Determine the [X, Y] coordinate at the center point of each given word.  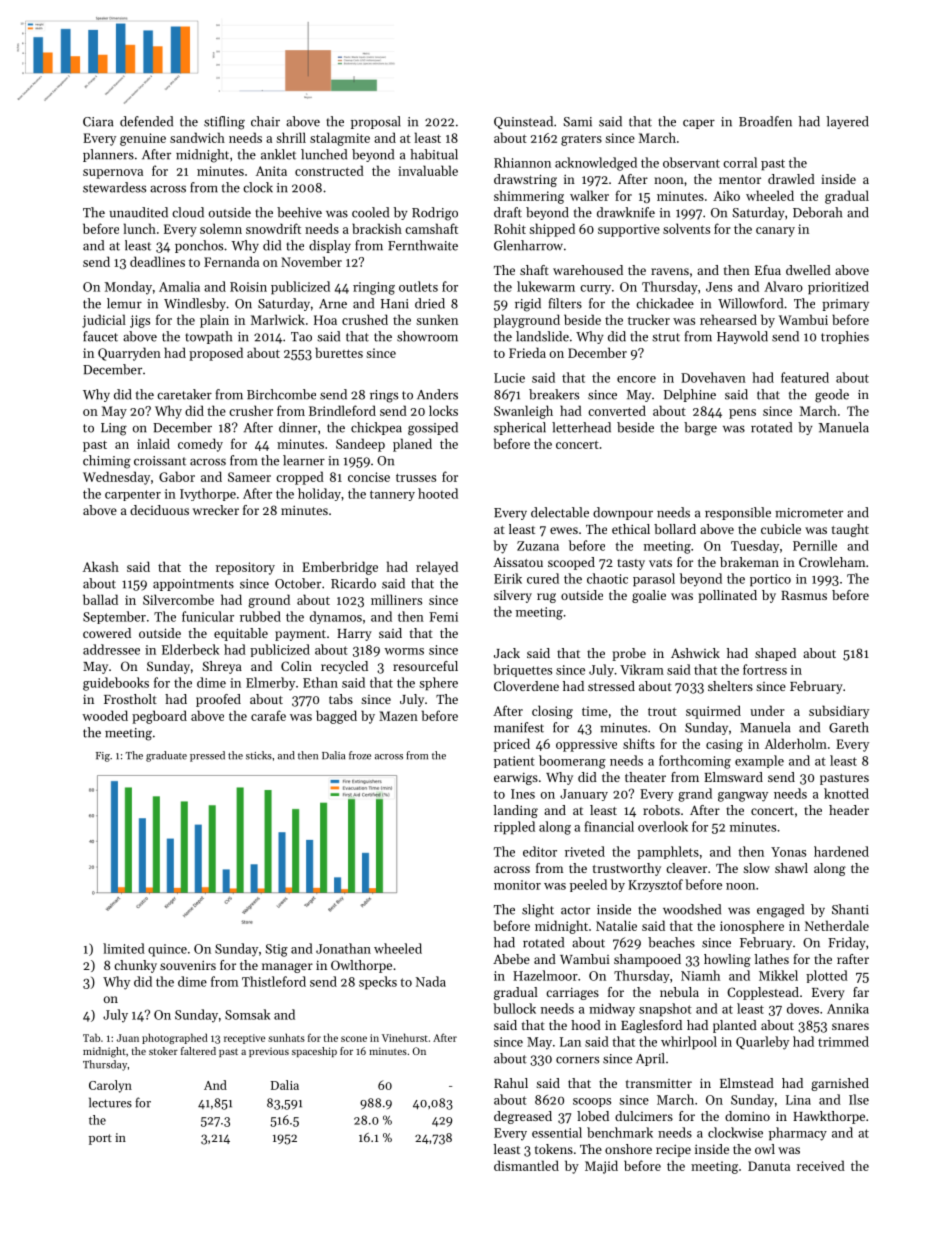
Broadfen [765, 121]
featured [805, 377]
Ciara [98, 122]
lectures [110, 1102]
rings [384, 396]
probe [629, 654]
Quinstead [523, 122]
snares [850, 1026]
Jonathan [343, 948]
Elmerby [270, 684]
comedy [200, 445]
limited [124, 948]
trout [662, 711]
